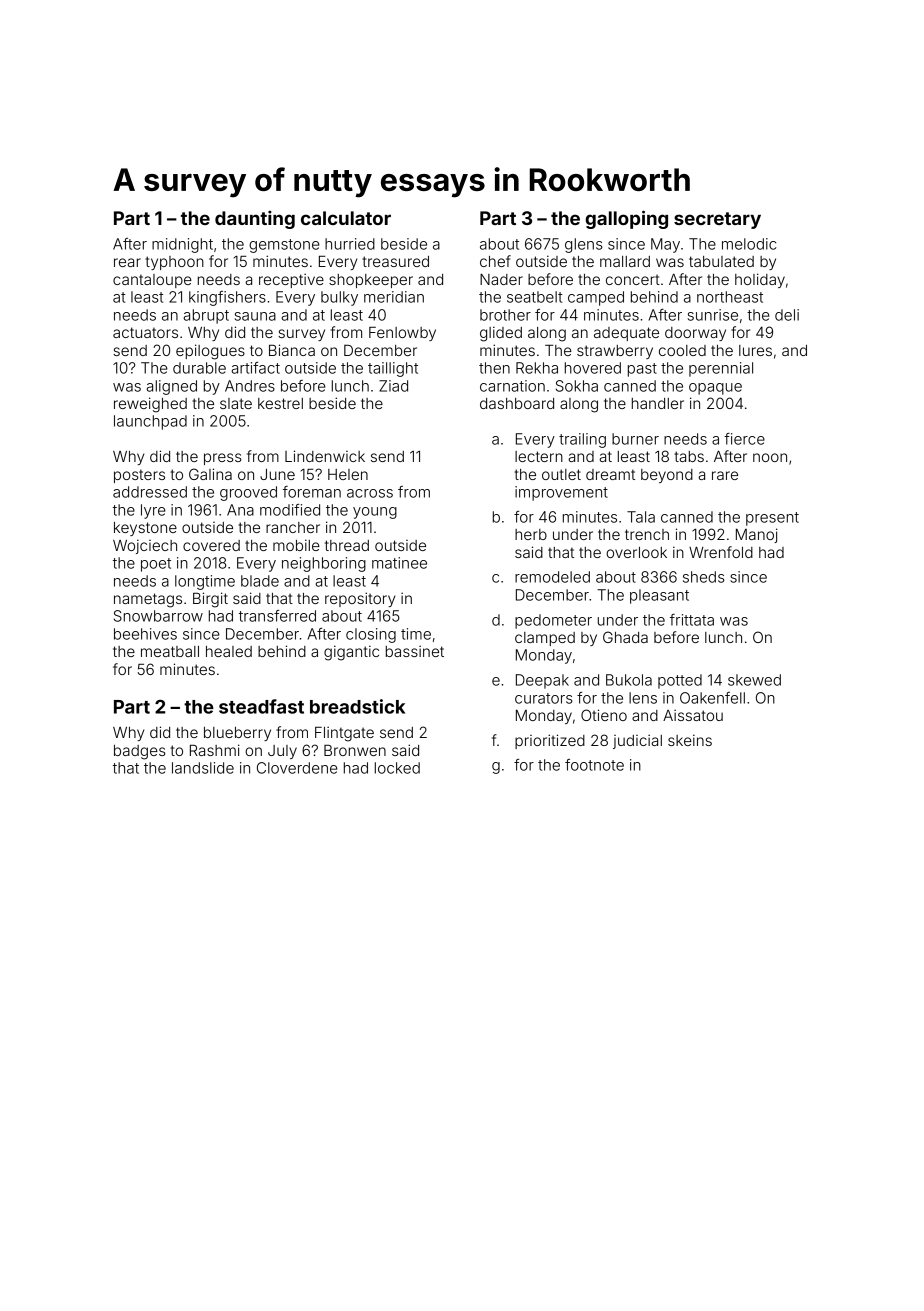 Image resolution: width=924 pixels, height=1311 pixels. What do you see at coordinates (635, 439) in the screenshot?
I see `burner` at bounding box center [635, 439].
